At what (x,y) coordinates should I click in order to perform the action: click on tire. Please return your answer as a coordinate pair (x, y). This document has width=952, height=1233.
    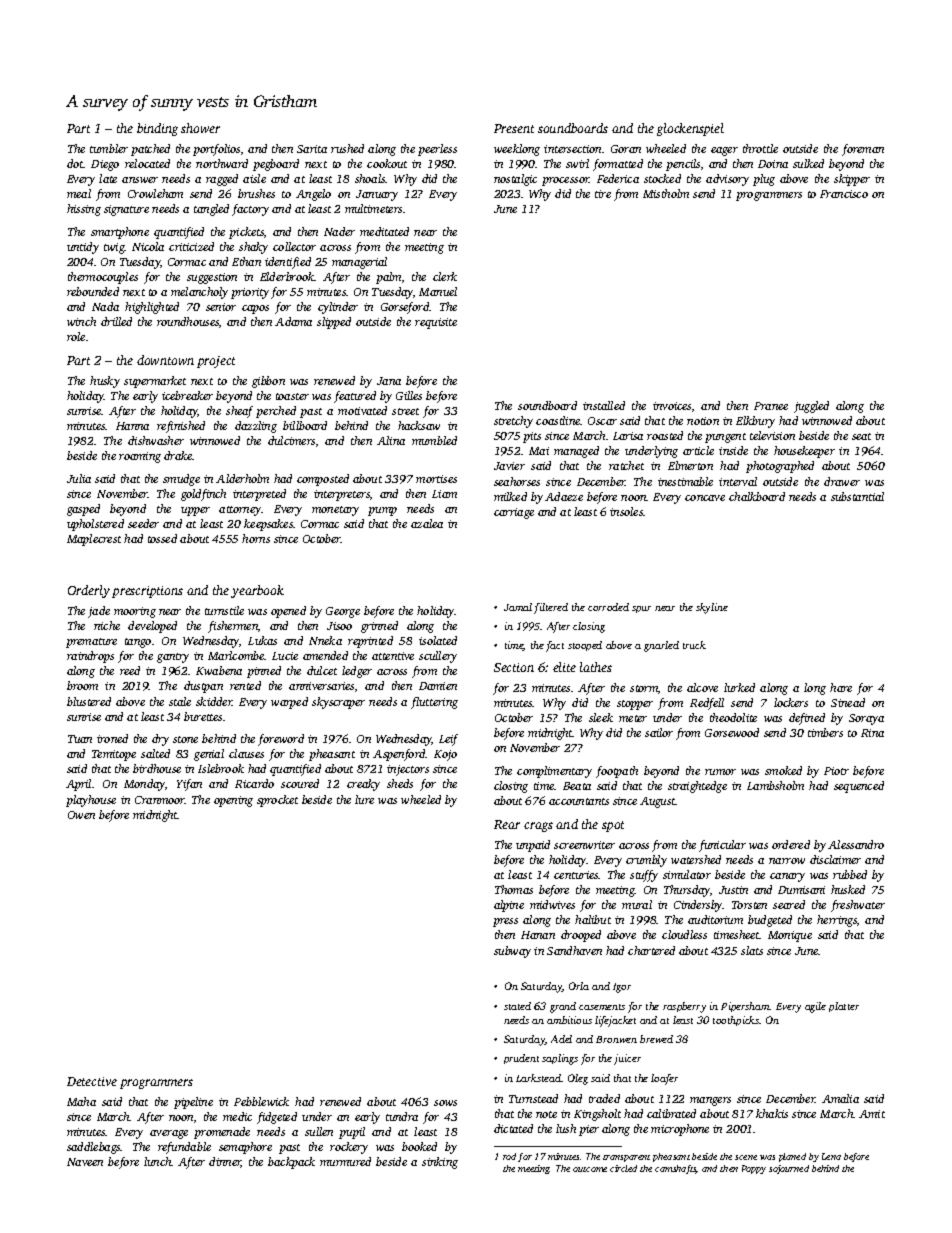
    Looking at the image, I should click on (603, 194).
